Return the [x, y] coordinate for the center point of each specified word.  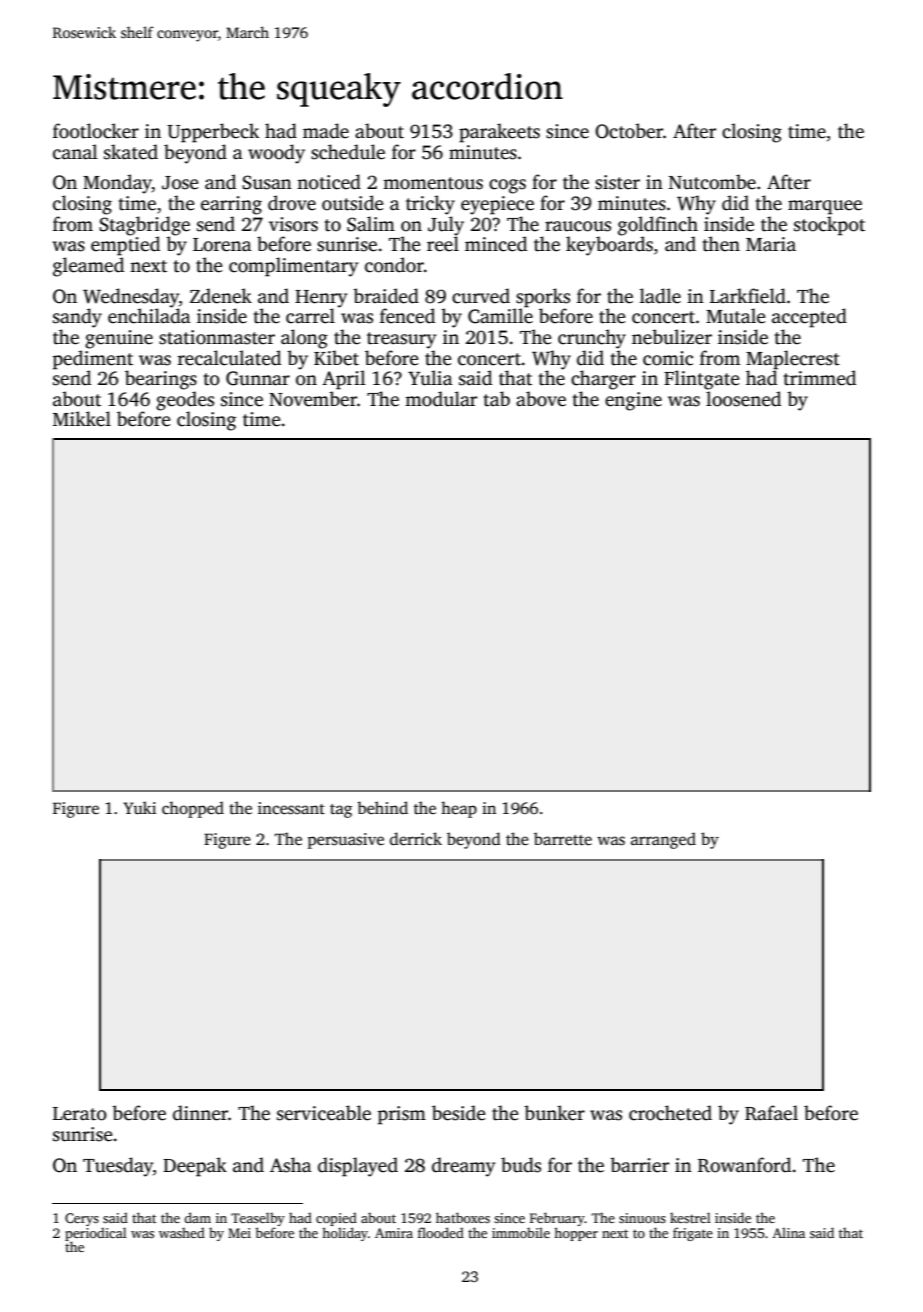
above [541, 399]
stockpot [829, 226]
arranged [663, 840]
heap [459, 809]
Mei [239, 1233]
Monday [117, 184]
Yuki [139, 807]
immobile [521, 1232]
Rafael [771, 1113]
